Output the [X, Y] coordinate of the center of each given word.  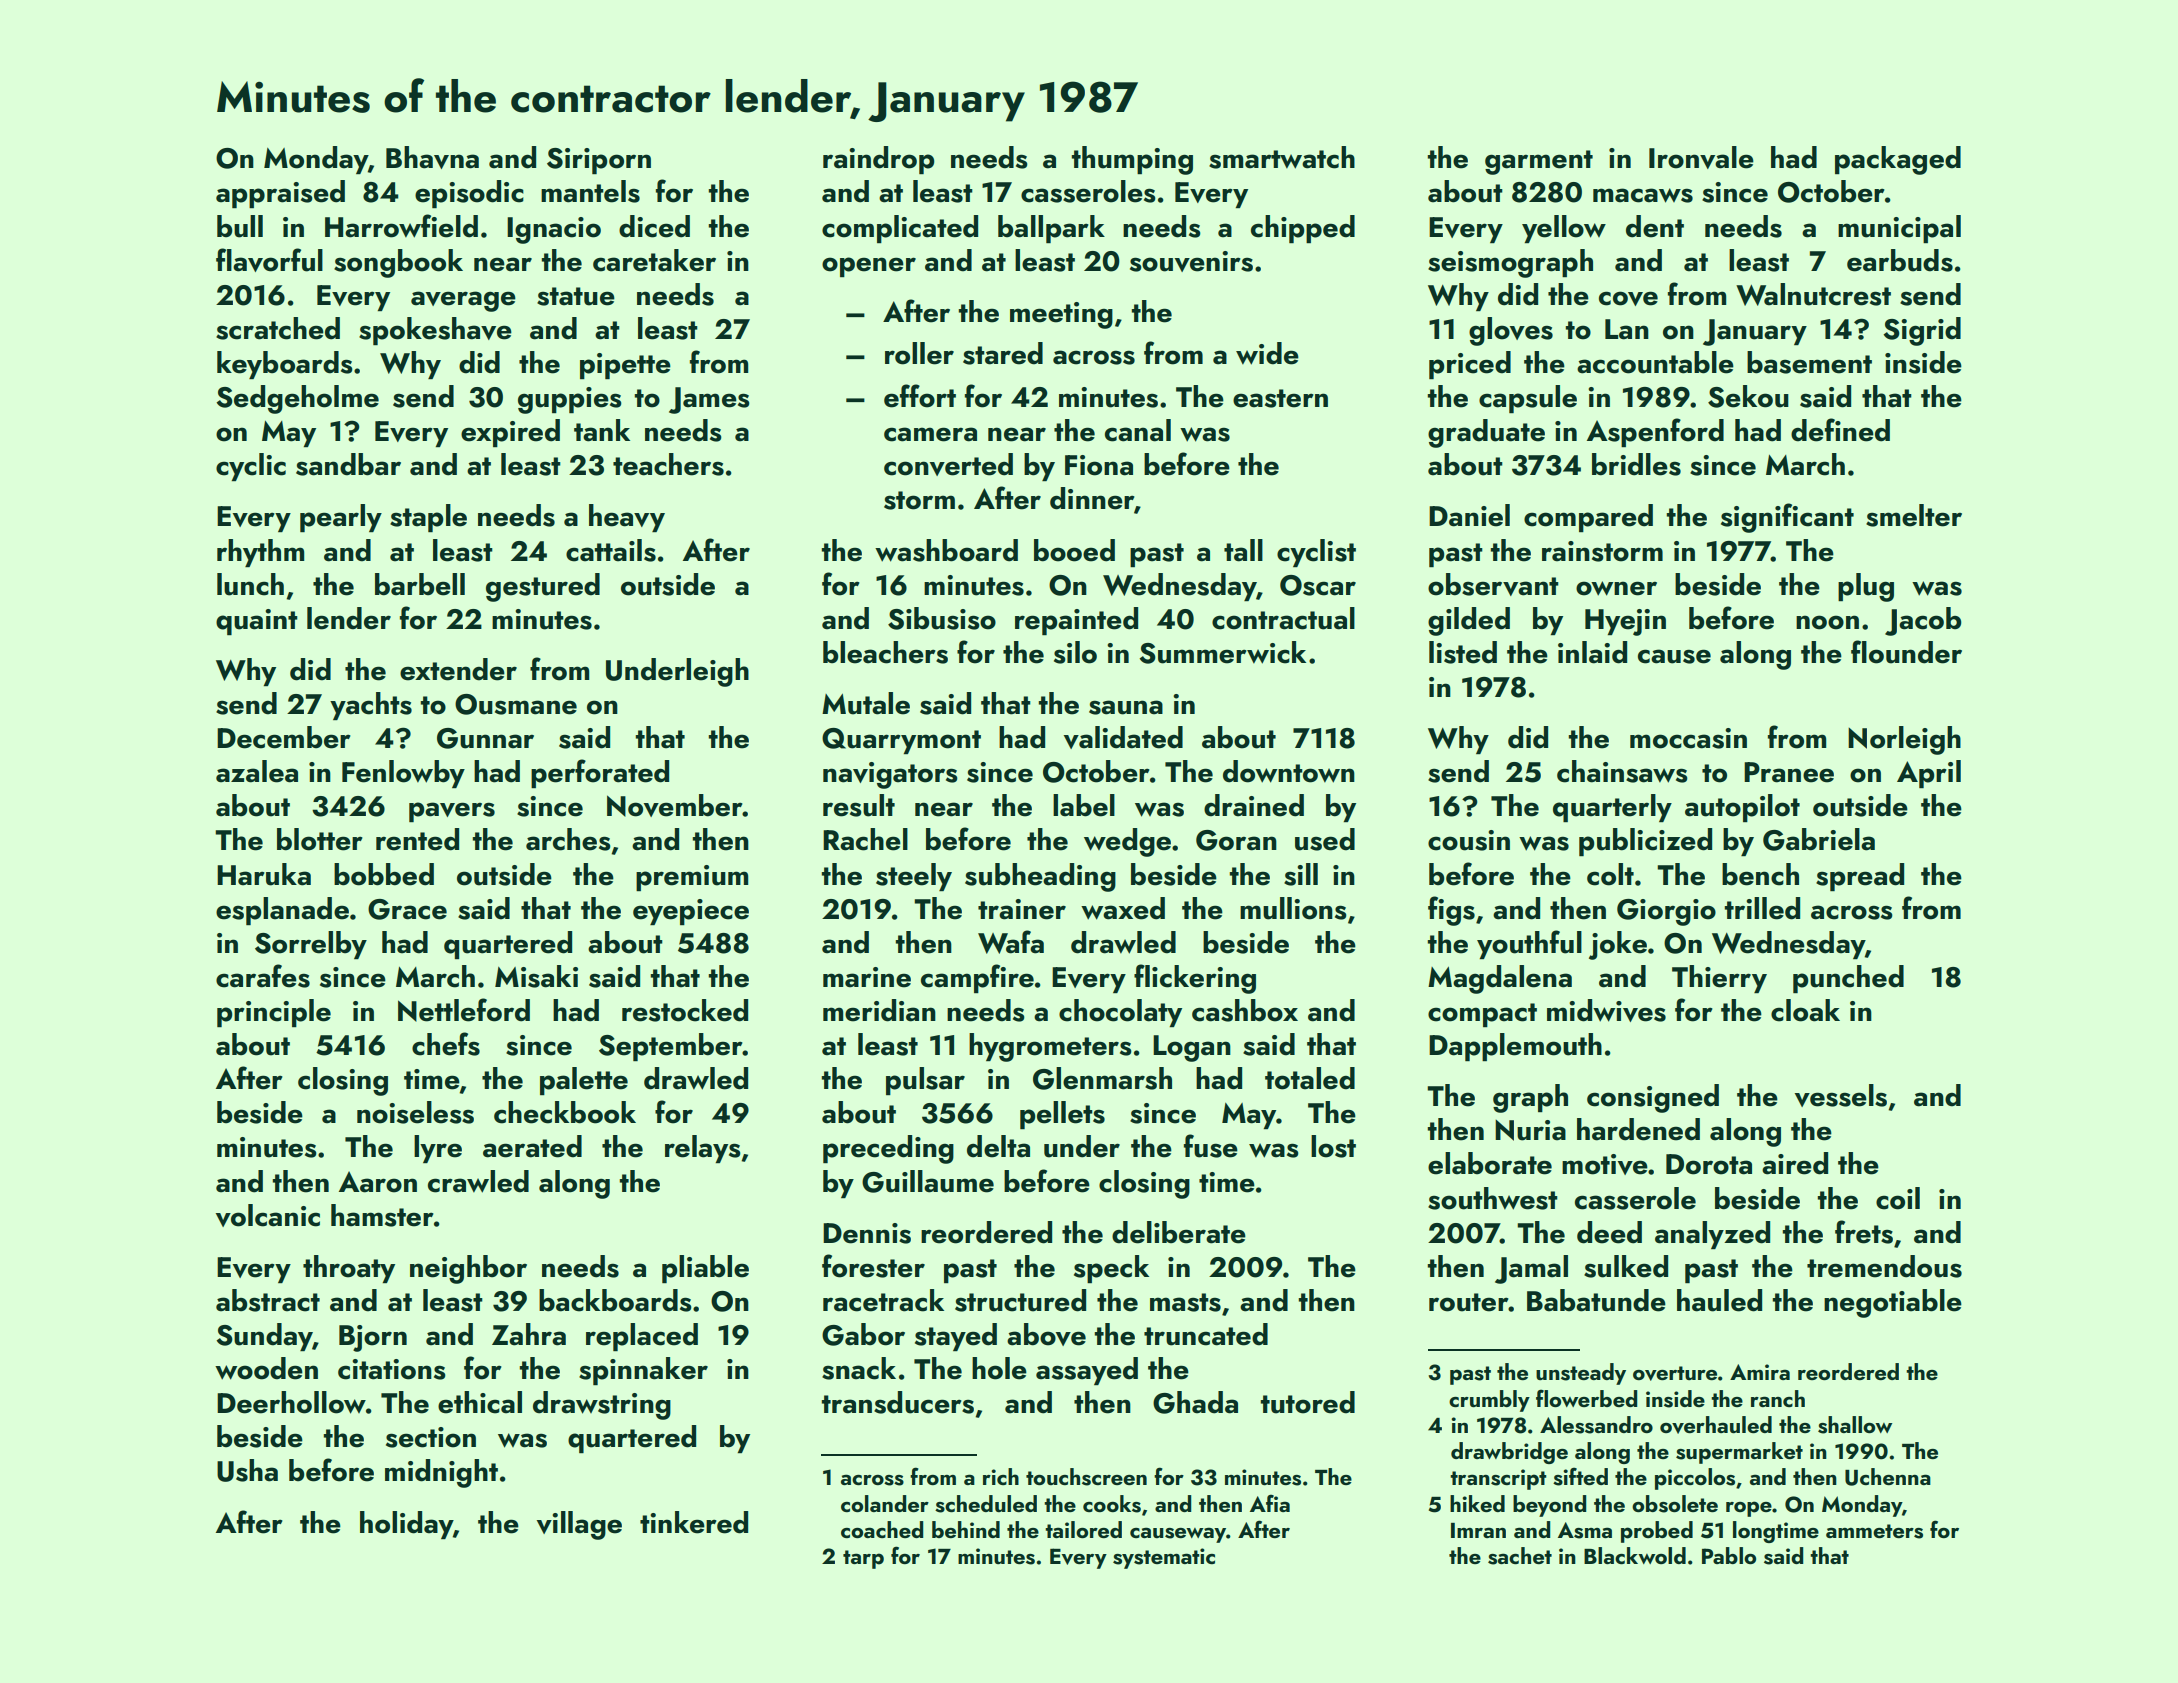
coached [882, 1529]
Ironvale [1701, 157]
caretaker [654, 260]
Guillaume [928, 1181]
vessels [1841, 1095]
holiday [406, 1525]
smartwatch [1282, 157]
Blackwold [1635, 1555]
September [671, 1047]
